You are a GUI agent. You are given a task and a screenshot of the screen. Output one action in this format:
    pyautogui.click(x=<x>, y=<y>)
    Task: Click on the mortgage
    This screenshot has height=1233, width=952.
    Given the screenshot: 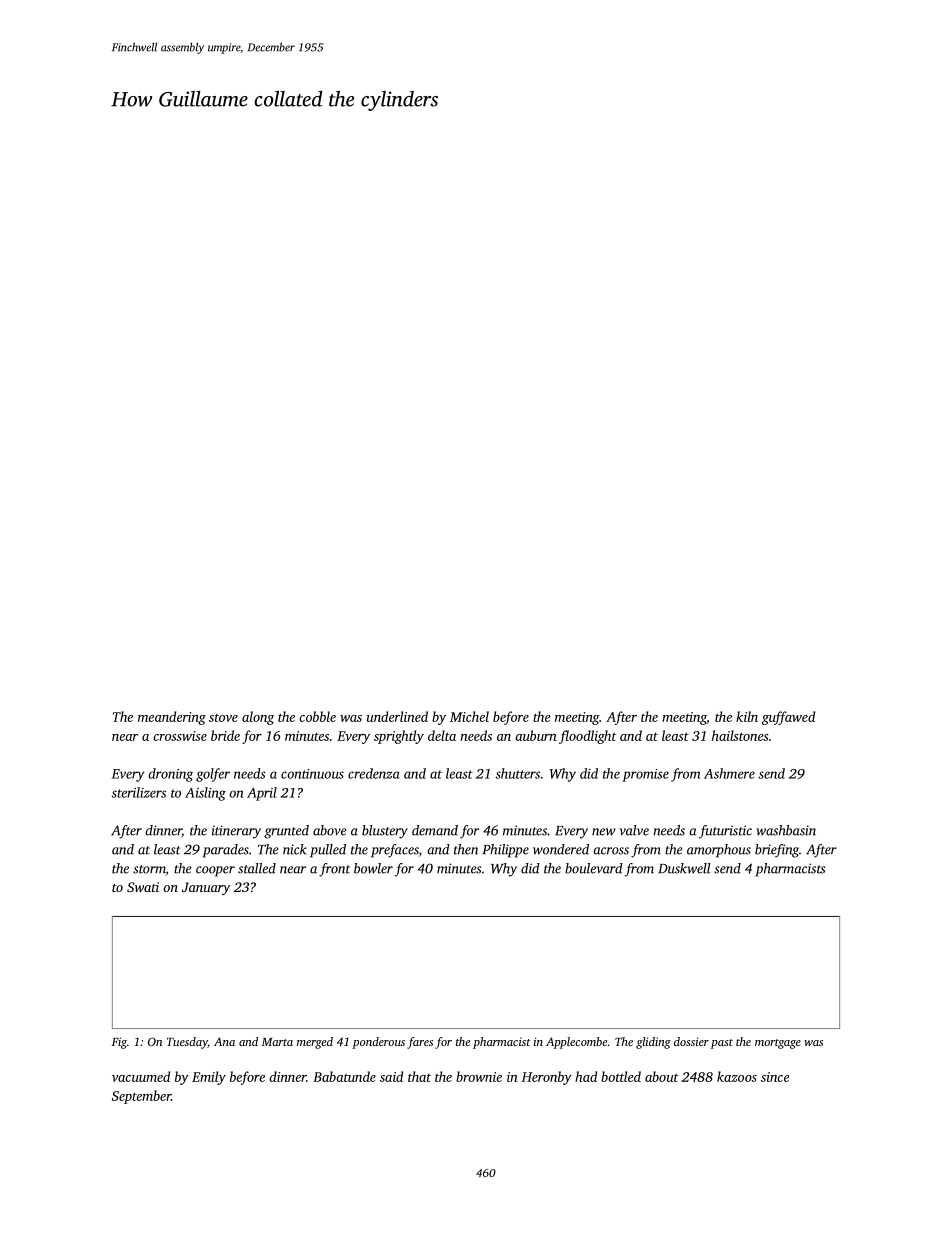 What is the action you would take?
    pyautogui.click(x=778, y=1044)
